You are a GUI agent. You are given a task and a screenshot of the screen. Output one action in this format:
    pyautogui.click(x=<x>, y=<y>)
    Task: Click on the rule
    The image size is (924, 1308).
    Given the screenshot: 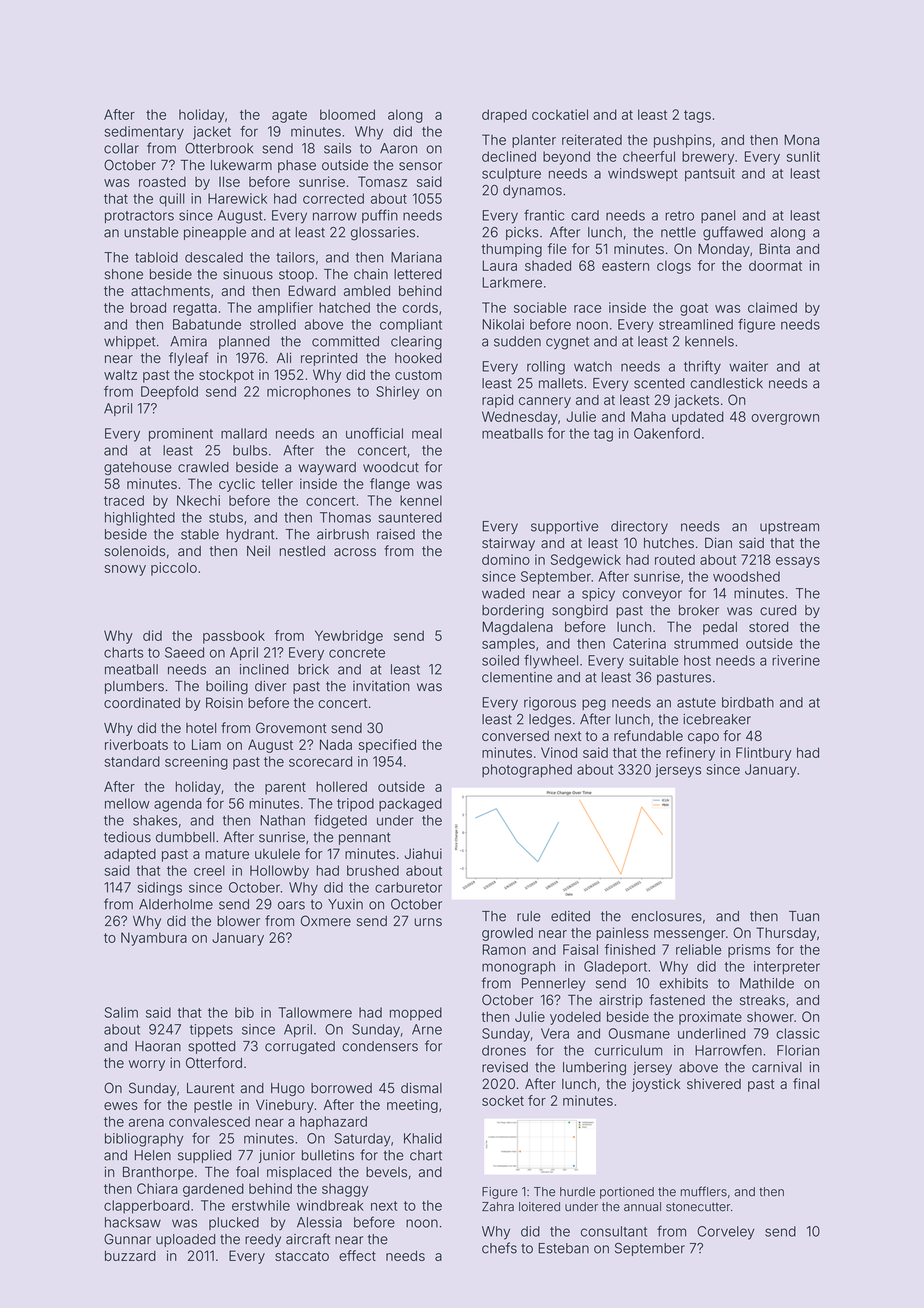 What is the action you would take?
    pyautogui.click(x=529, y=916)
